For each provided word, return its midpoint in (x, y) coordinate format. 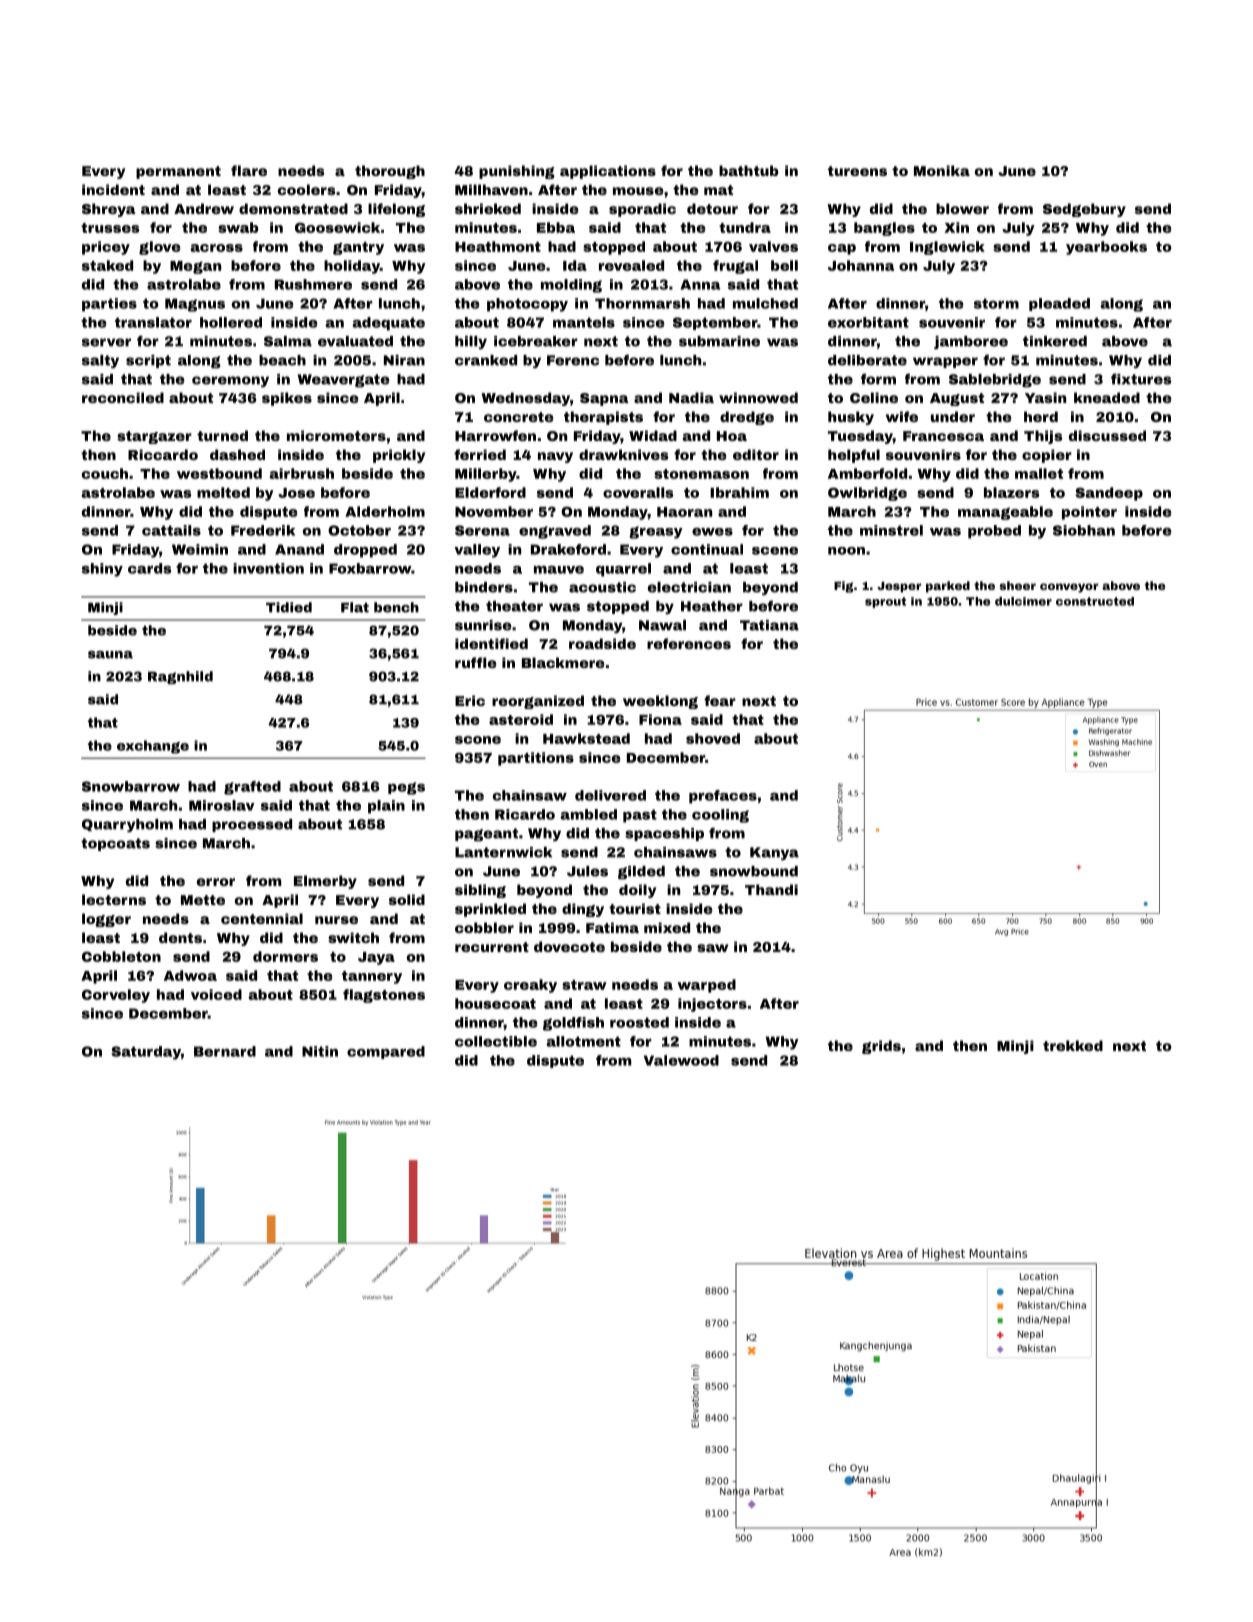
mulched (765, 303)
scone (478, 740)
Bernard (225, 1051)
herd (1041, 416)
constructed (1095, 601)
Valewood (681, 1060)
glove (160, 248)
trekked (1073, 1045)
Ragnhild (180, 677)
